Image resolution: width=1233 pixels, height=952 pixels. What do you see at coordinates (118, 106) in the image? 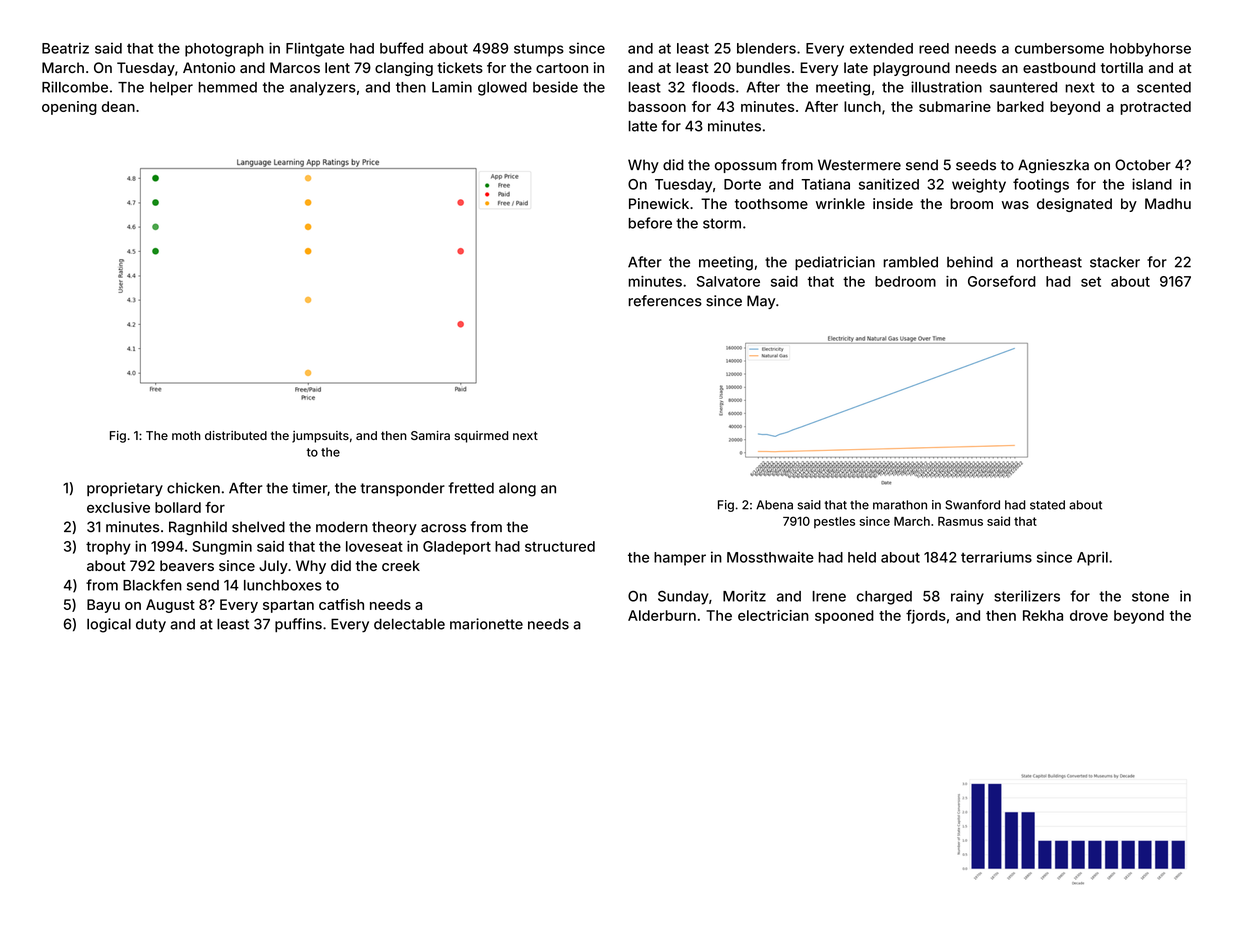
I see `dean` at bounding box center [118, 106].
